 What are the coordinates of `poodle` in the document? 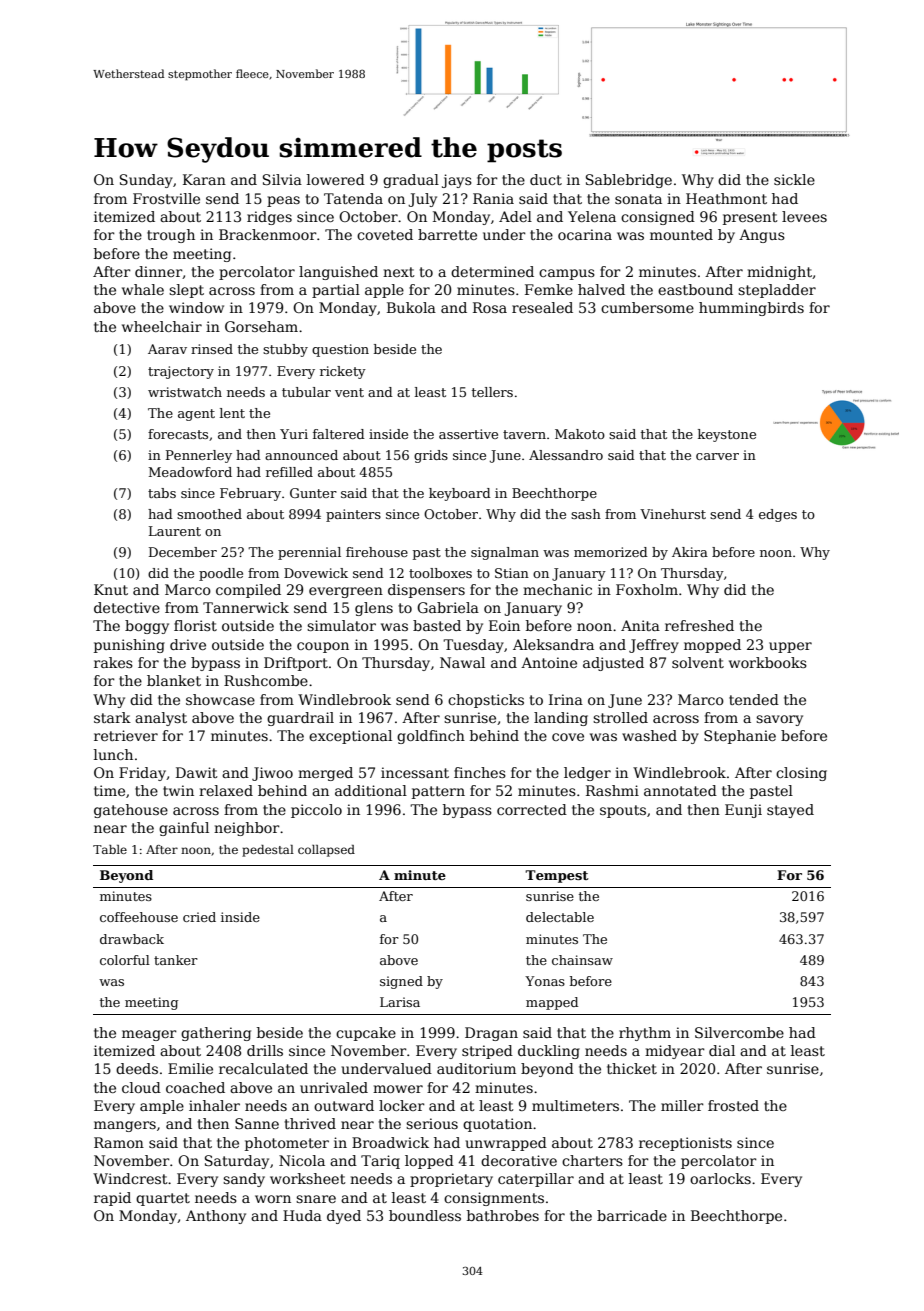 It's located at (221, 574).
